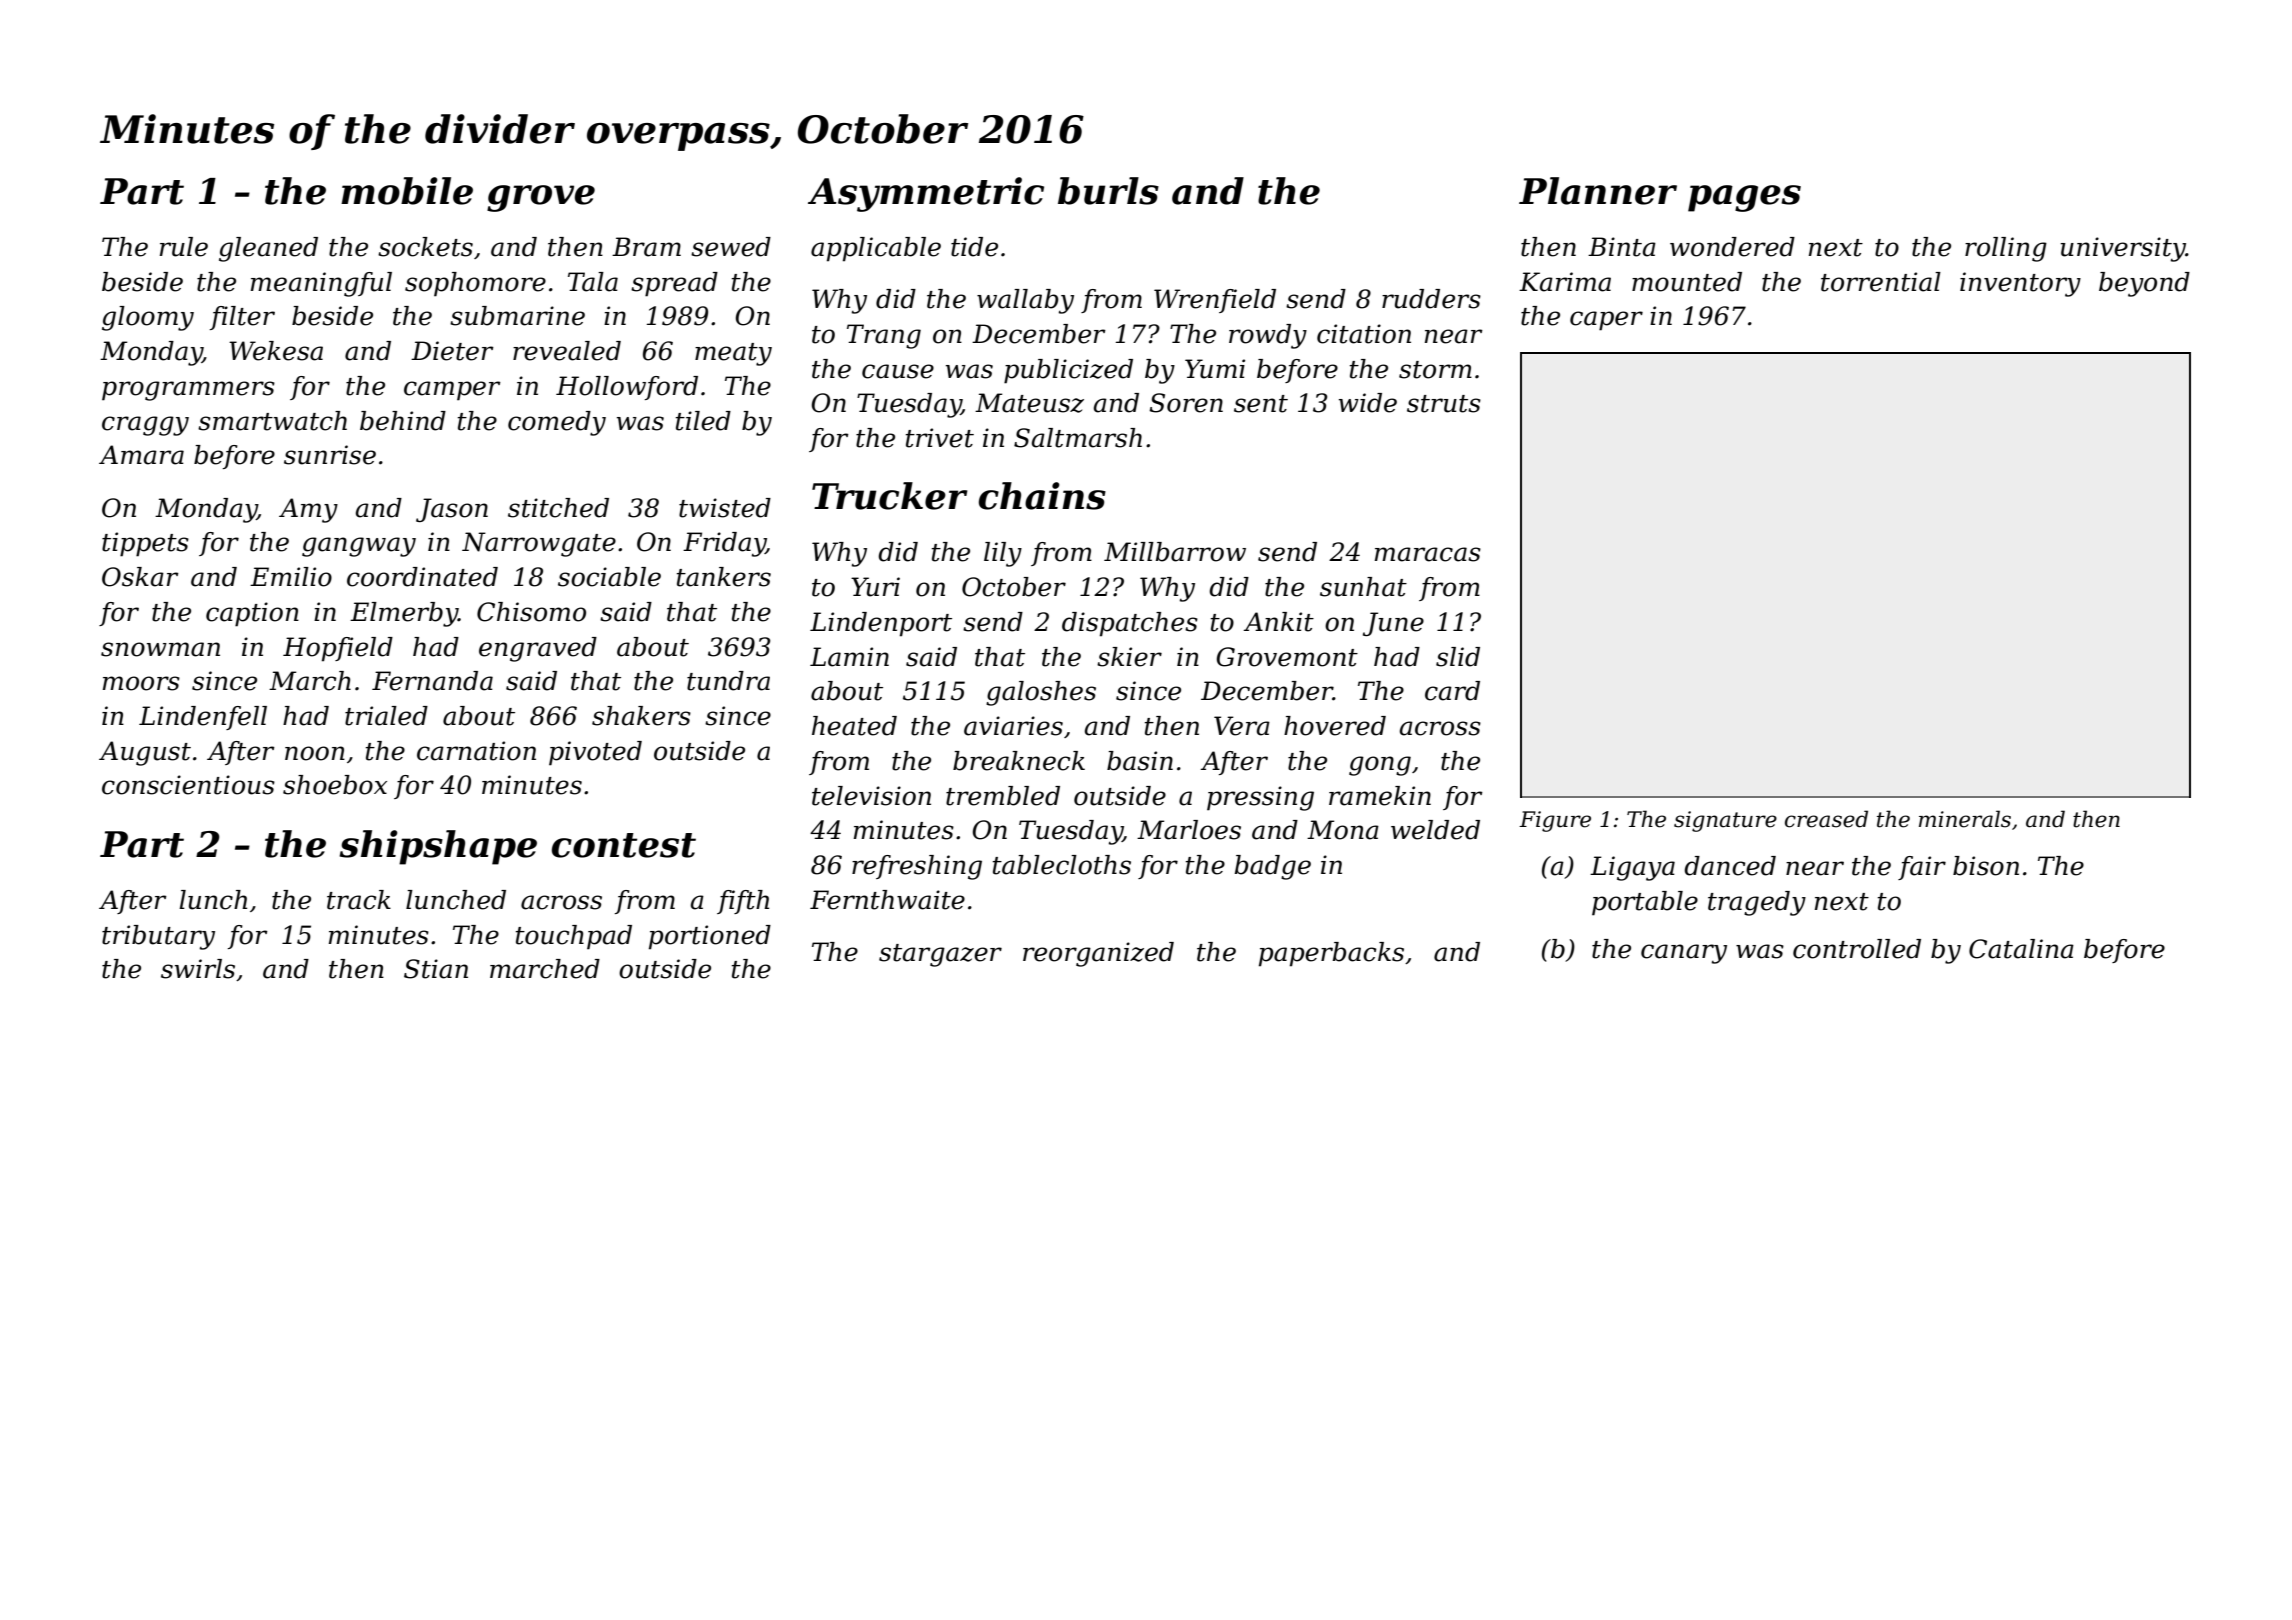 This image has width=2292, height=1620. Describe the element at coordinates (1068, 371) in the image. I see `publicized` at that location.
